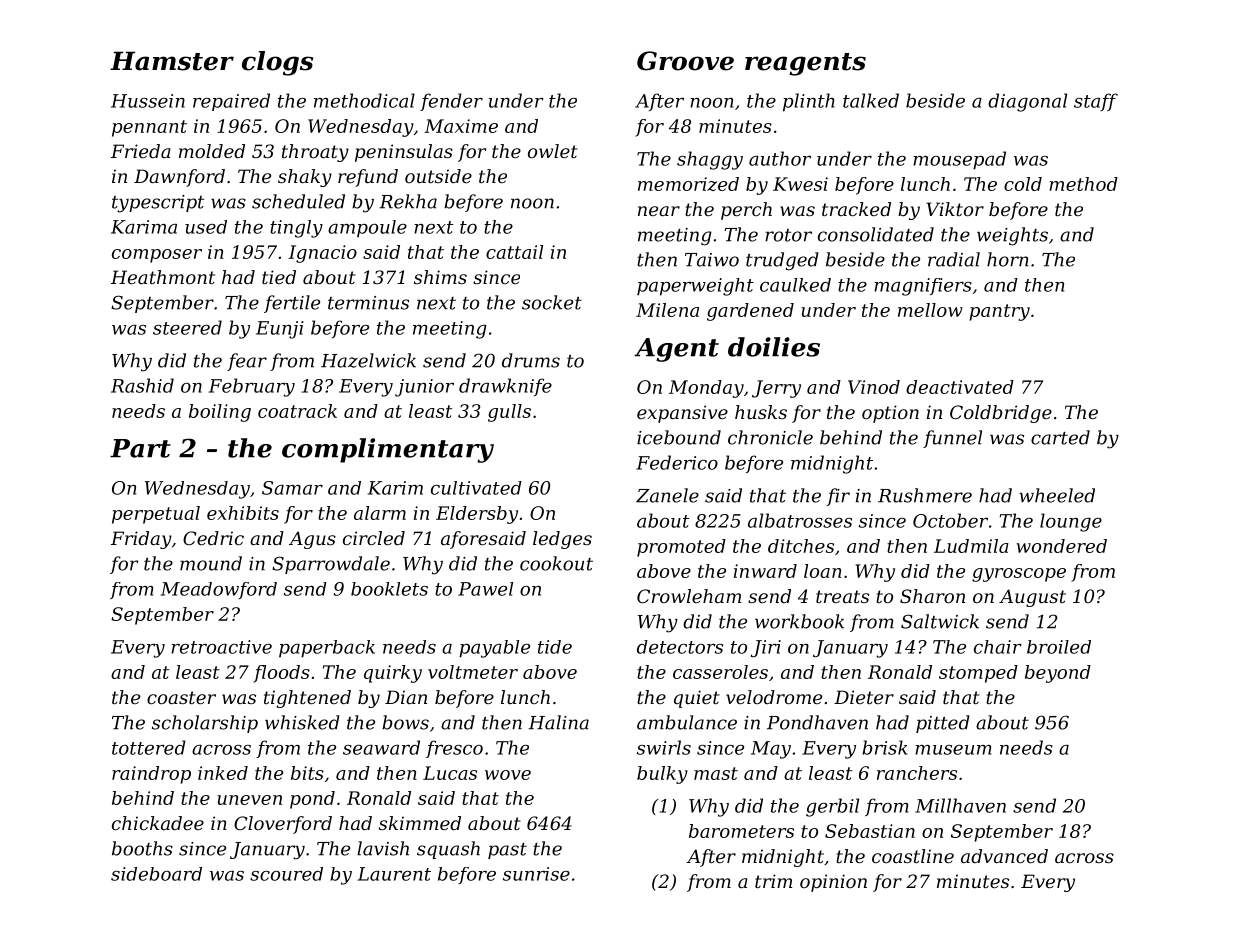  What do you see at coordinates (181, 697) in the screenshot?
I see `coaster` at bounding box center [181, 697].
